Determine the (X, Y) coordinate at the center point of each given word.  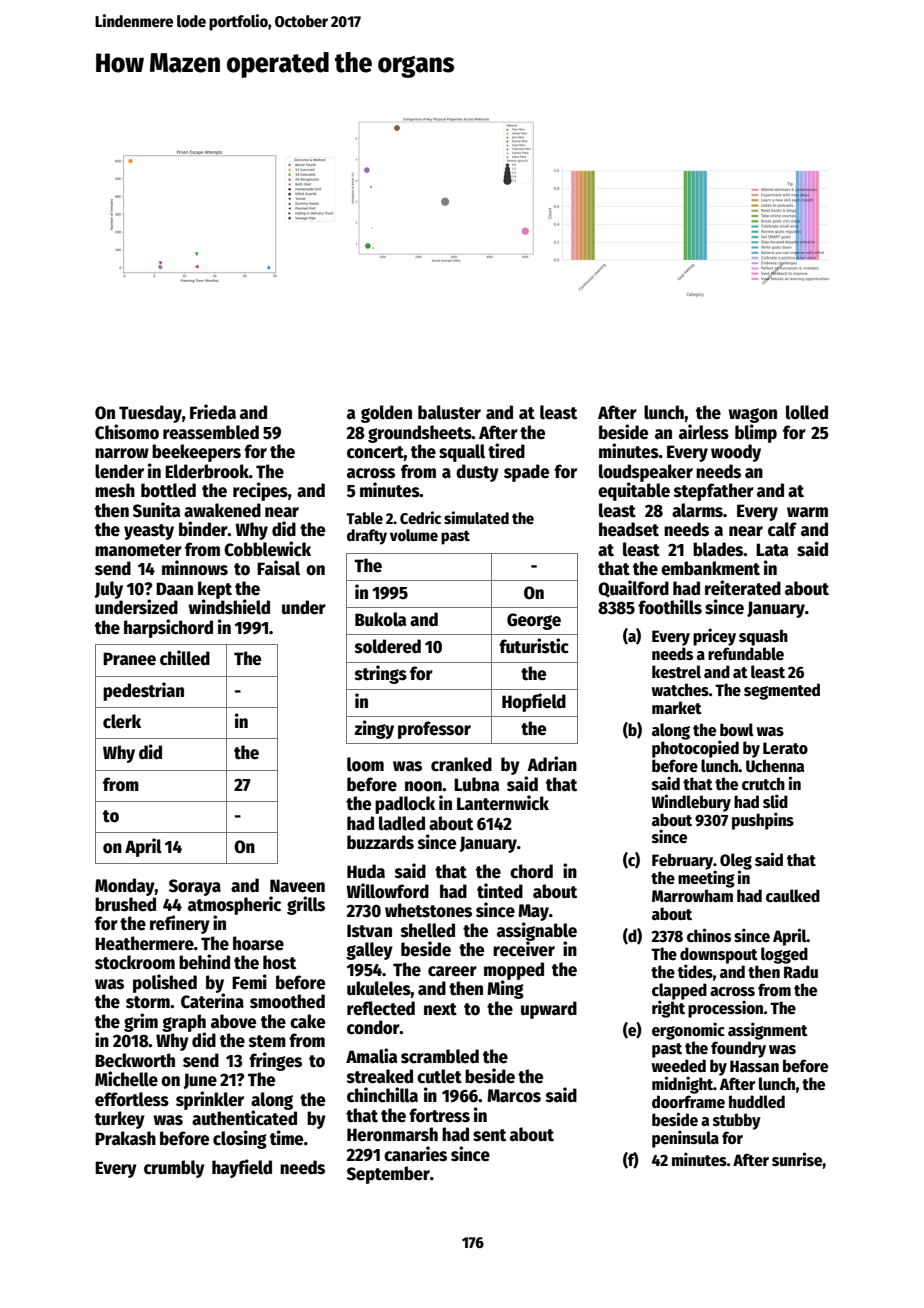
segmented (782, 691)
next (440, 1009)
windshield (229, 607)
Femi (249, 982)
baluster (449, 412)
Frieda (213, 412)
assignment (768, 1031)
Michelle (126, 1079)
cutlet (439, 1076)
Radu (801, 971)
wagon (753, 415)
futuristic (534, 646)
